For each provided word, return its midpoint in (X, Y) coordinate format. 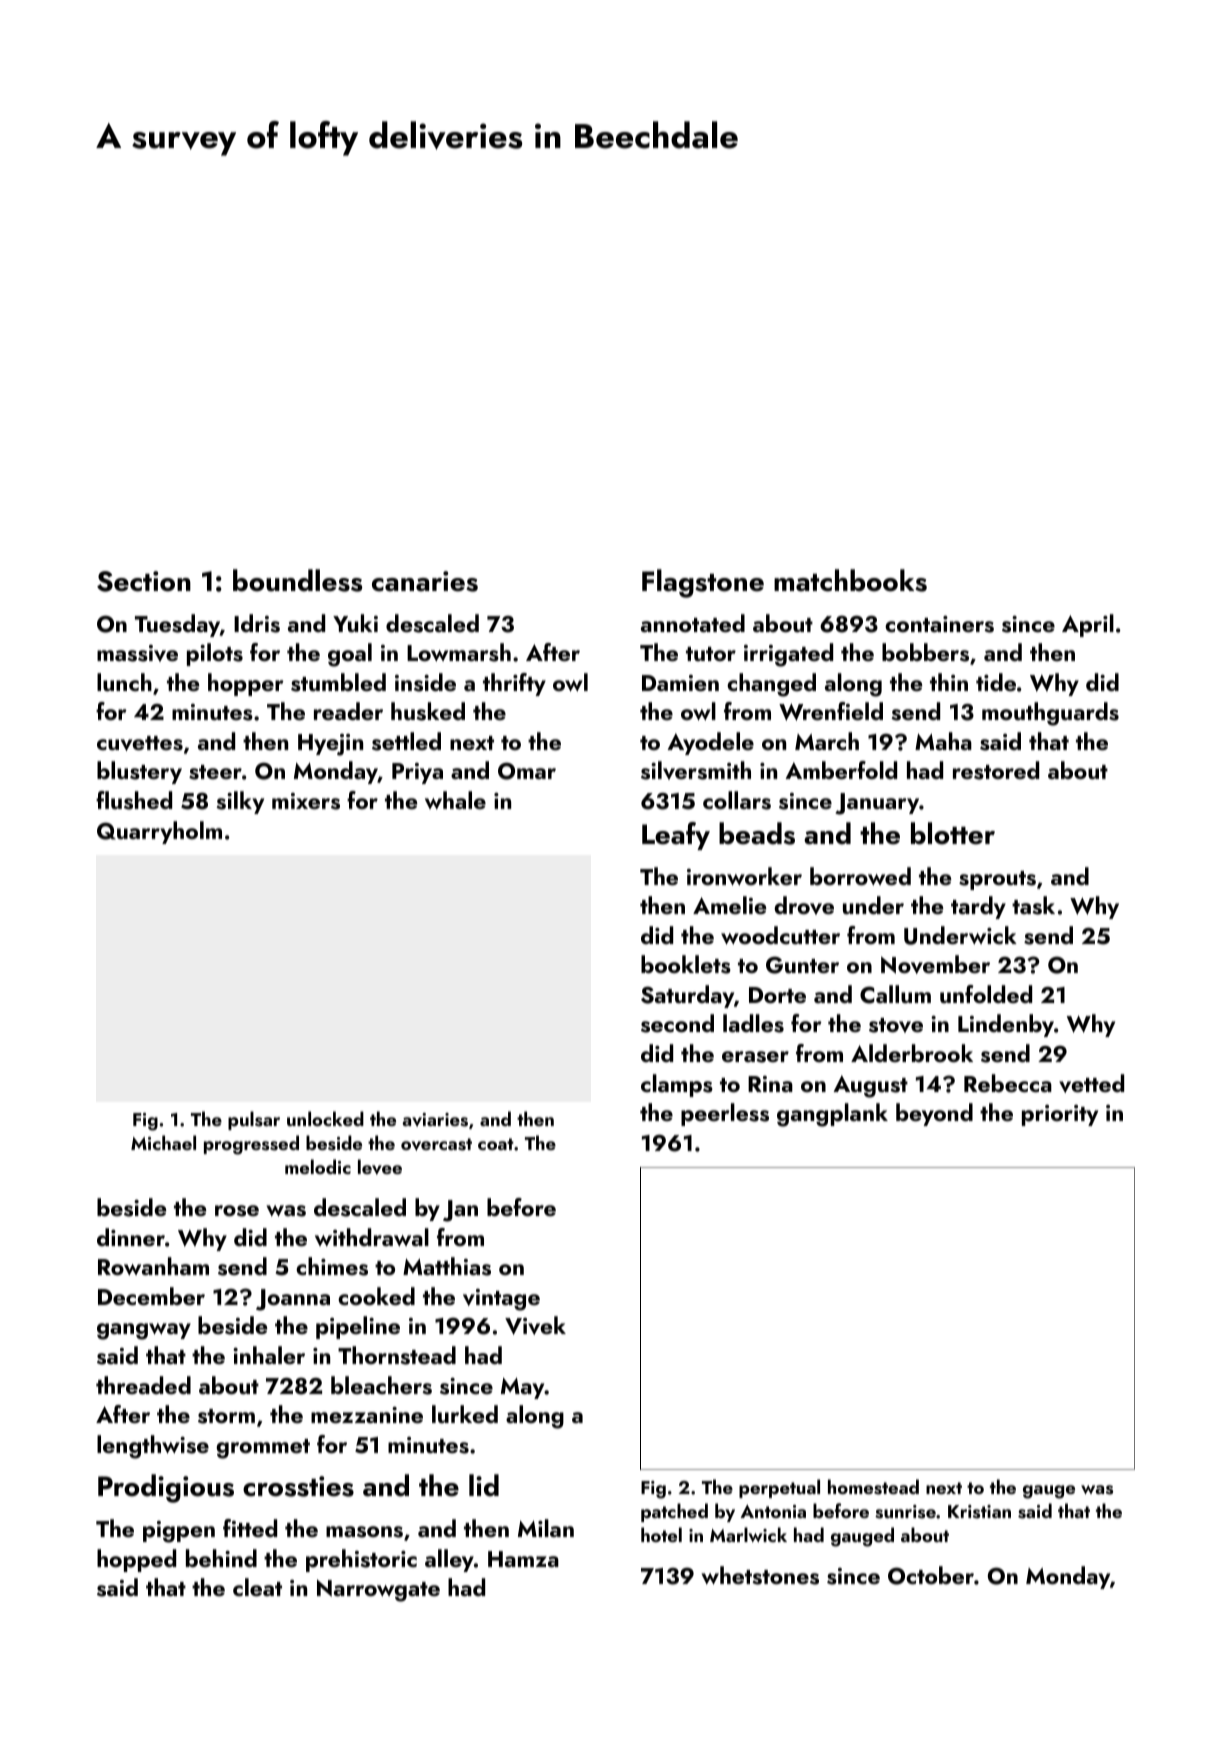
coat (496, 1144)
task (1033, 905)
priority (1060, 1115)
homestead (873, 1487)
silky (240, 802)
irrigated (788, 655)
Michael (163, 1142)
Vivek (535, 1325)
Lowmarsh (459, 652)
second (677, 1023)
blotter (953, 833)
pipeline (358, 1327)
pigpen (179, 1532)
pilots (215, 654)
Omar (527, 771)
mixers (306, 801)
